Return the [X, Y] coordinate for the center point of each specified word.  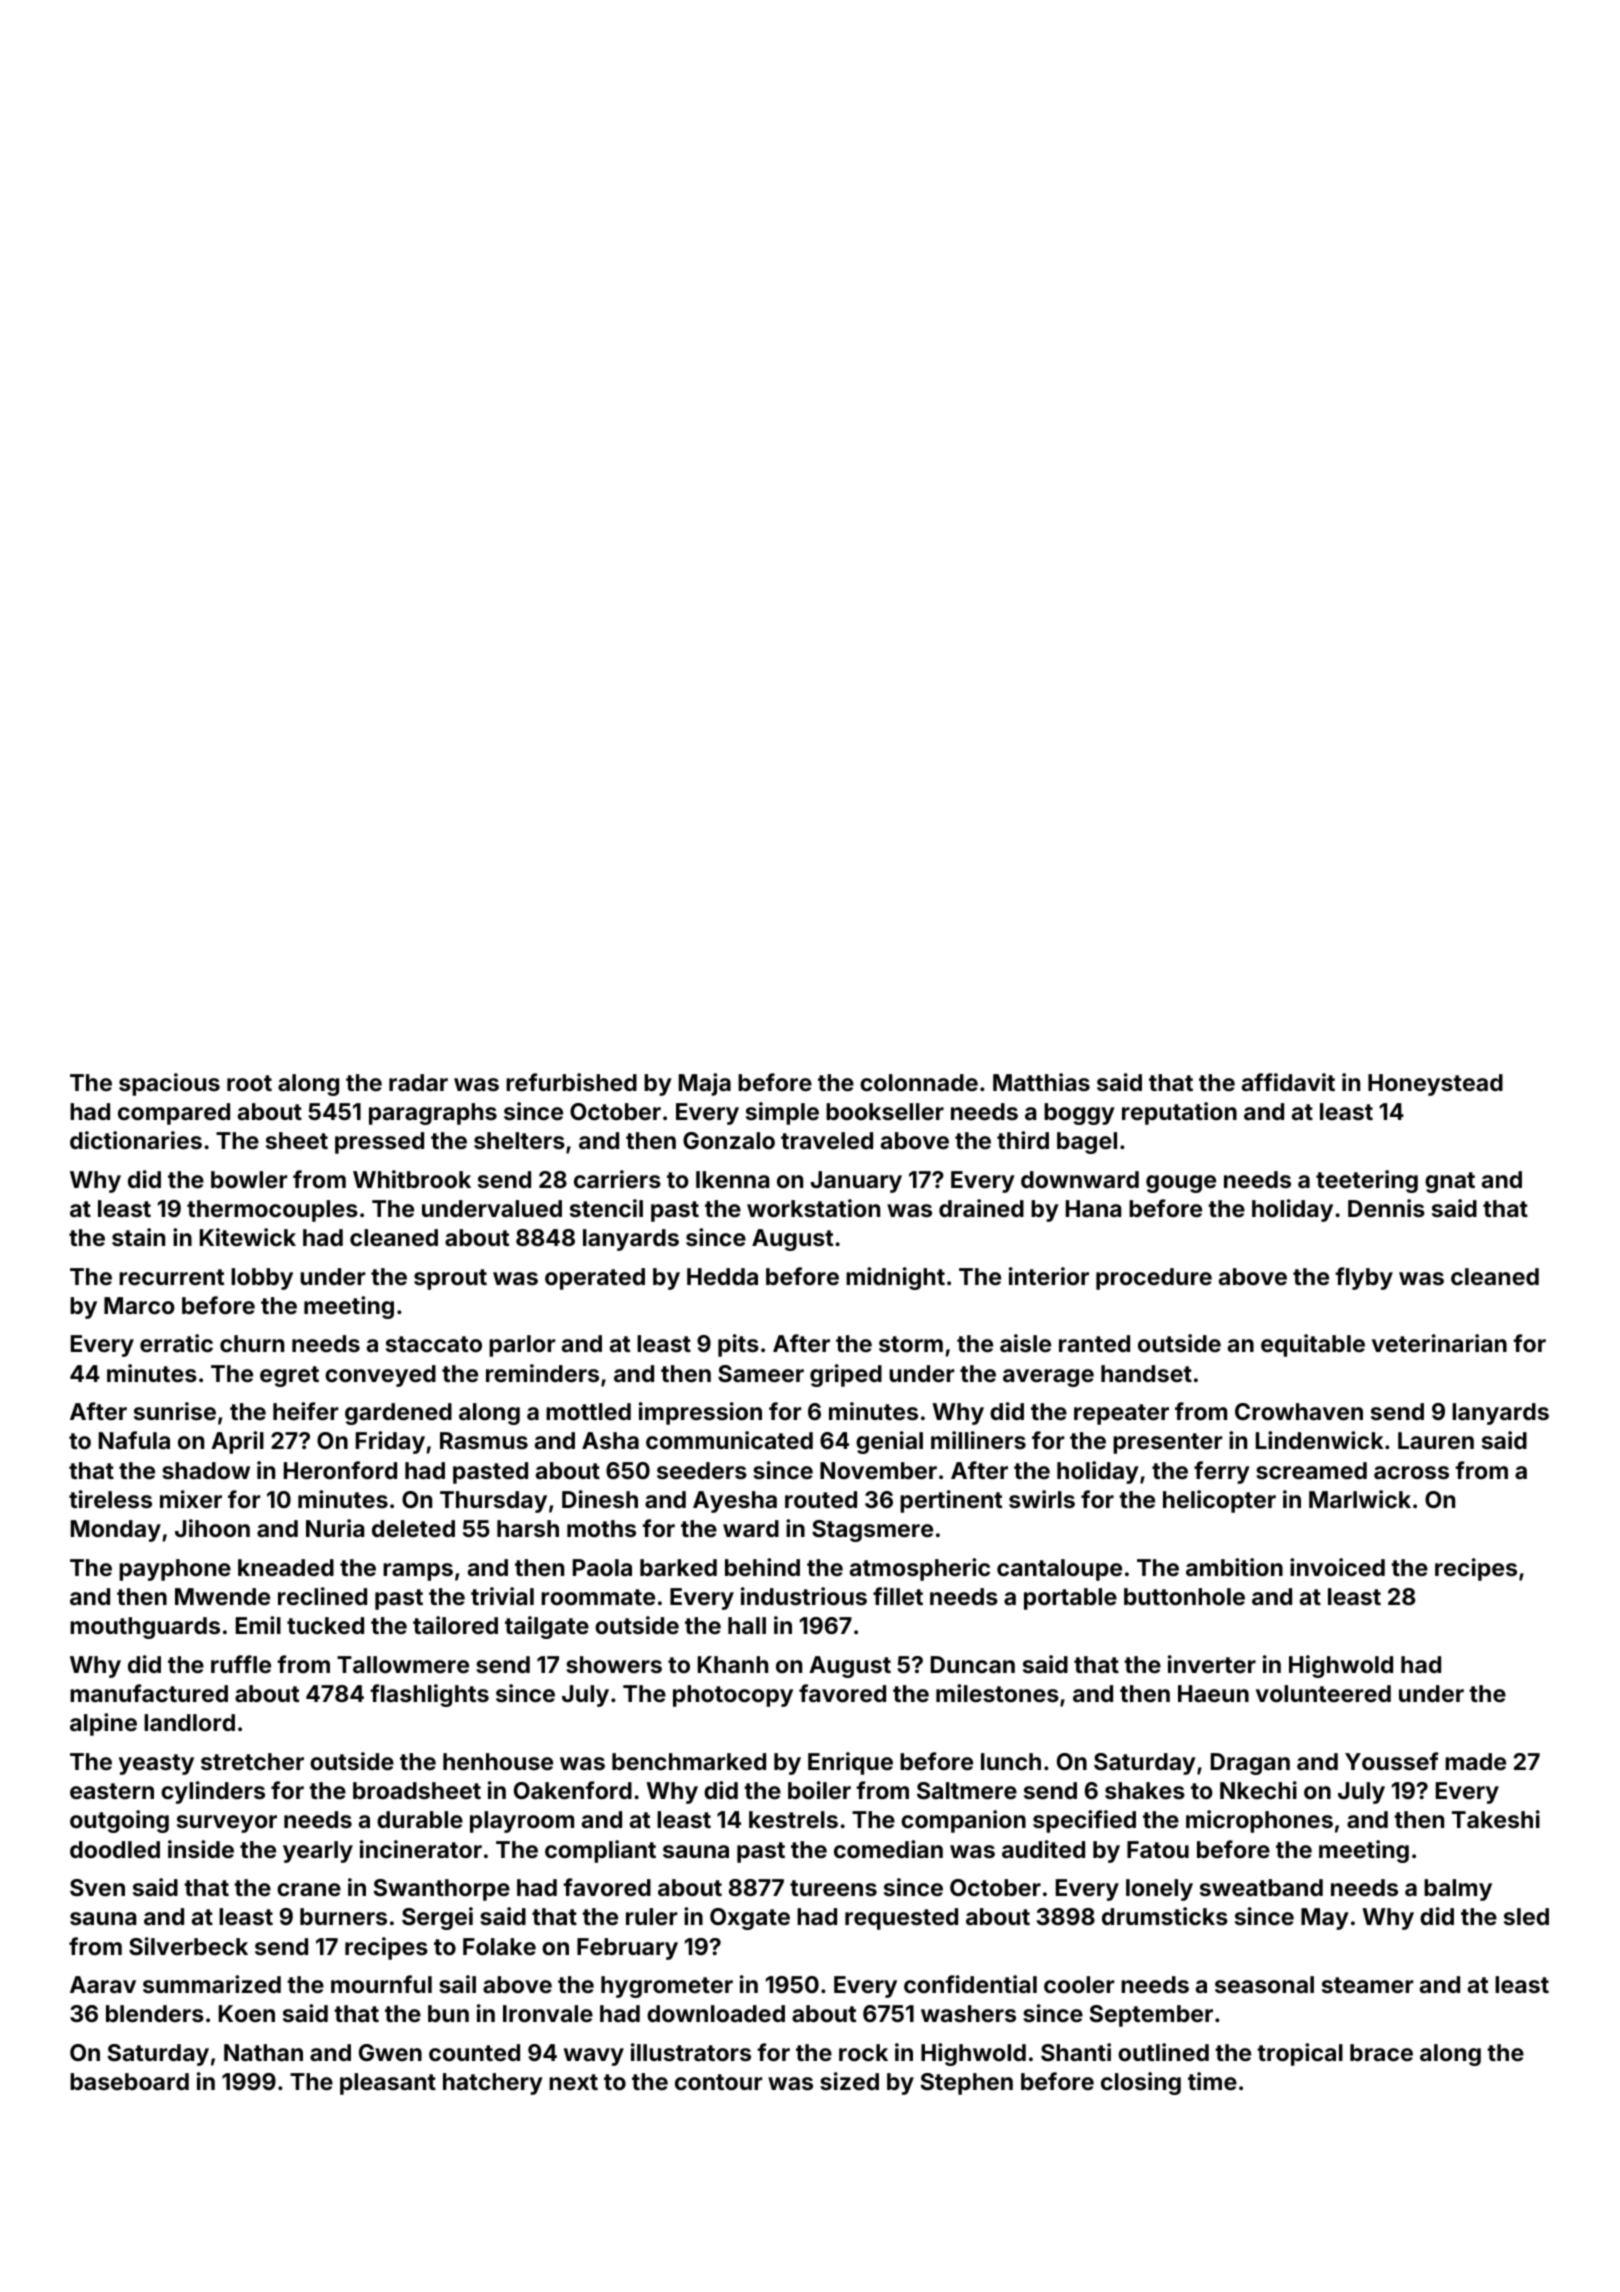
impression [700, 1413]
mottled [588, 1411]
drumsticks [1165, 1916]
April [237, 1442]
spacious [169, 1084]
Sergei [437, 1918]
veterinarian [1439, 1343]
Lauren [1436, 1440]
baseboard [129, 2081]
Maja [705, 1084]
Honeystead [1435, 1085]
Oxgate [750, 1919]
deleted [413, 1528]
